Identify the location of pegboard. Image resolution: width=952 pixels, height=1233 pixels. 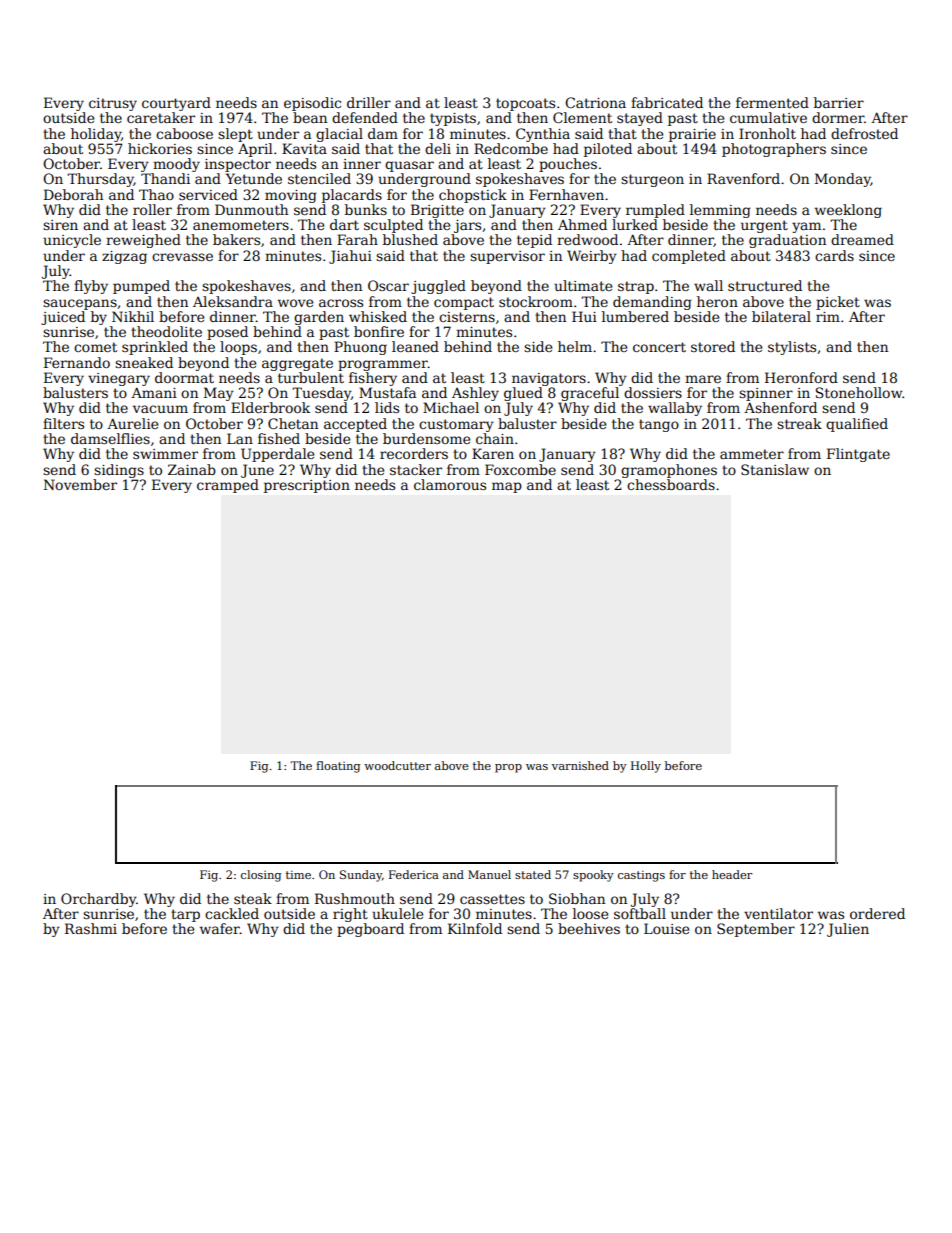
(370, 930).
